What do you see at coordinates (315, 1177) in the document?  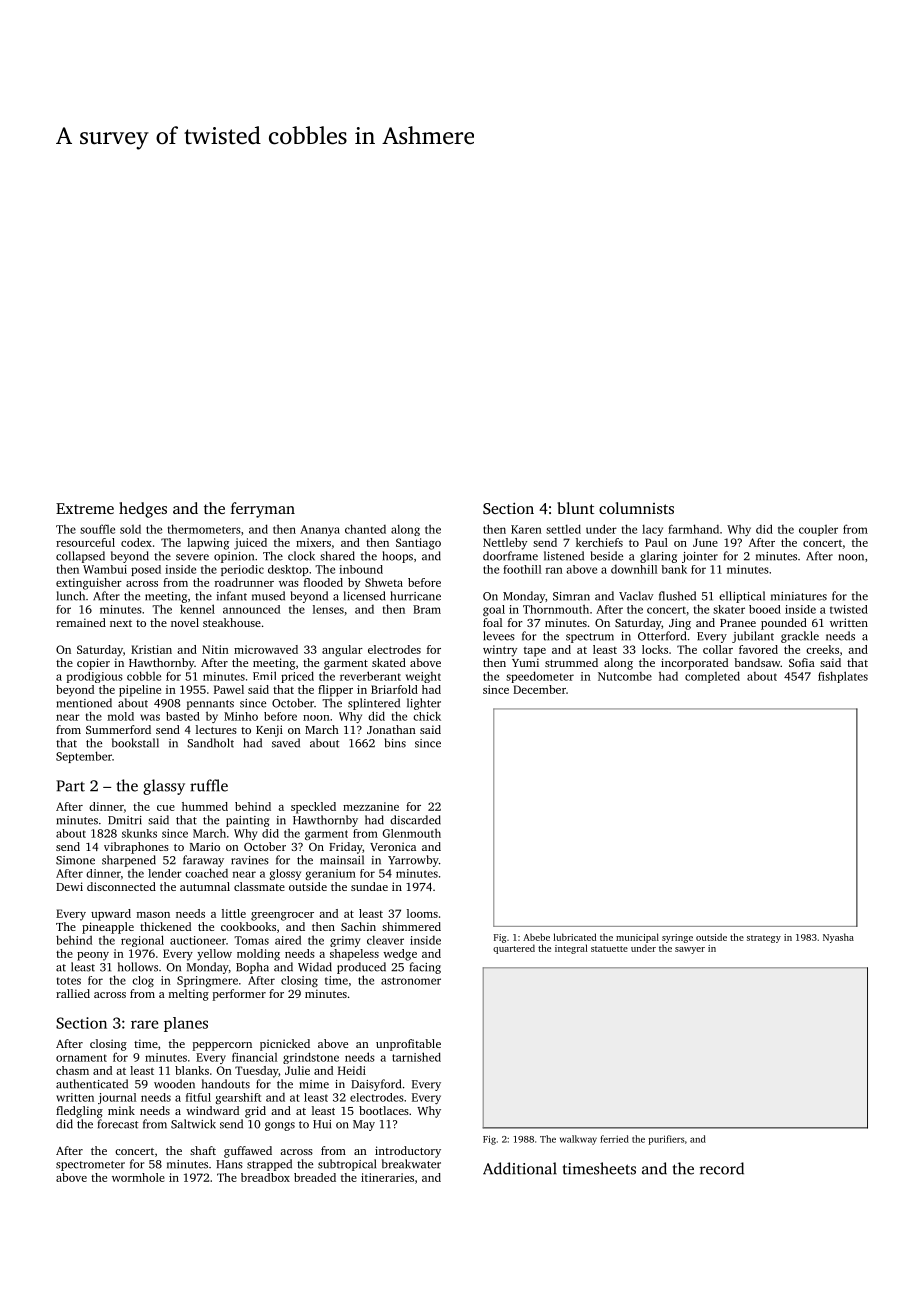 I see `breaded` at bounding box center [315, 1177].
